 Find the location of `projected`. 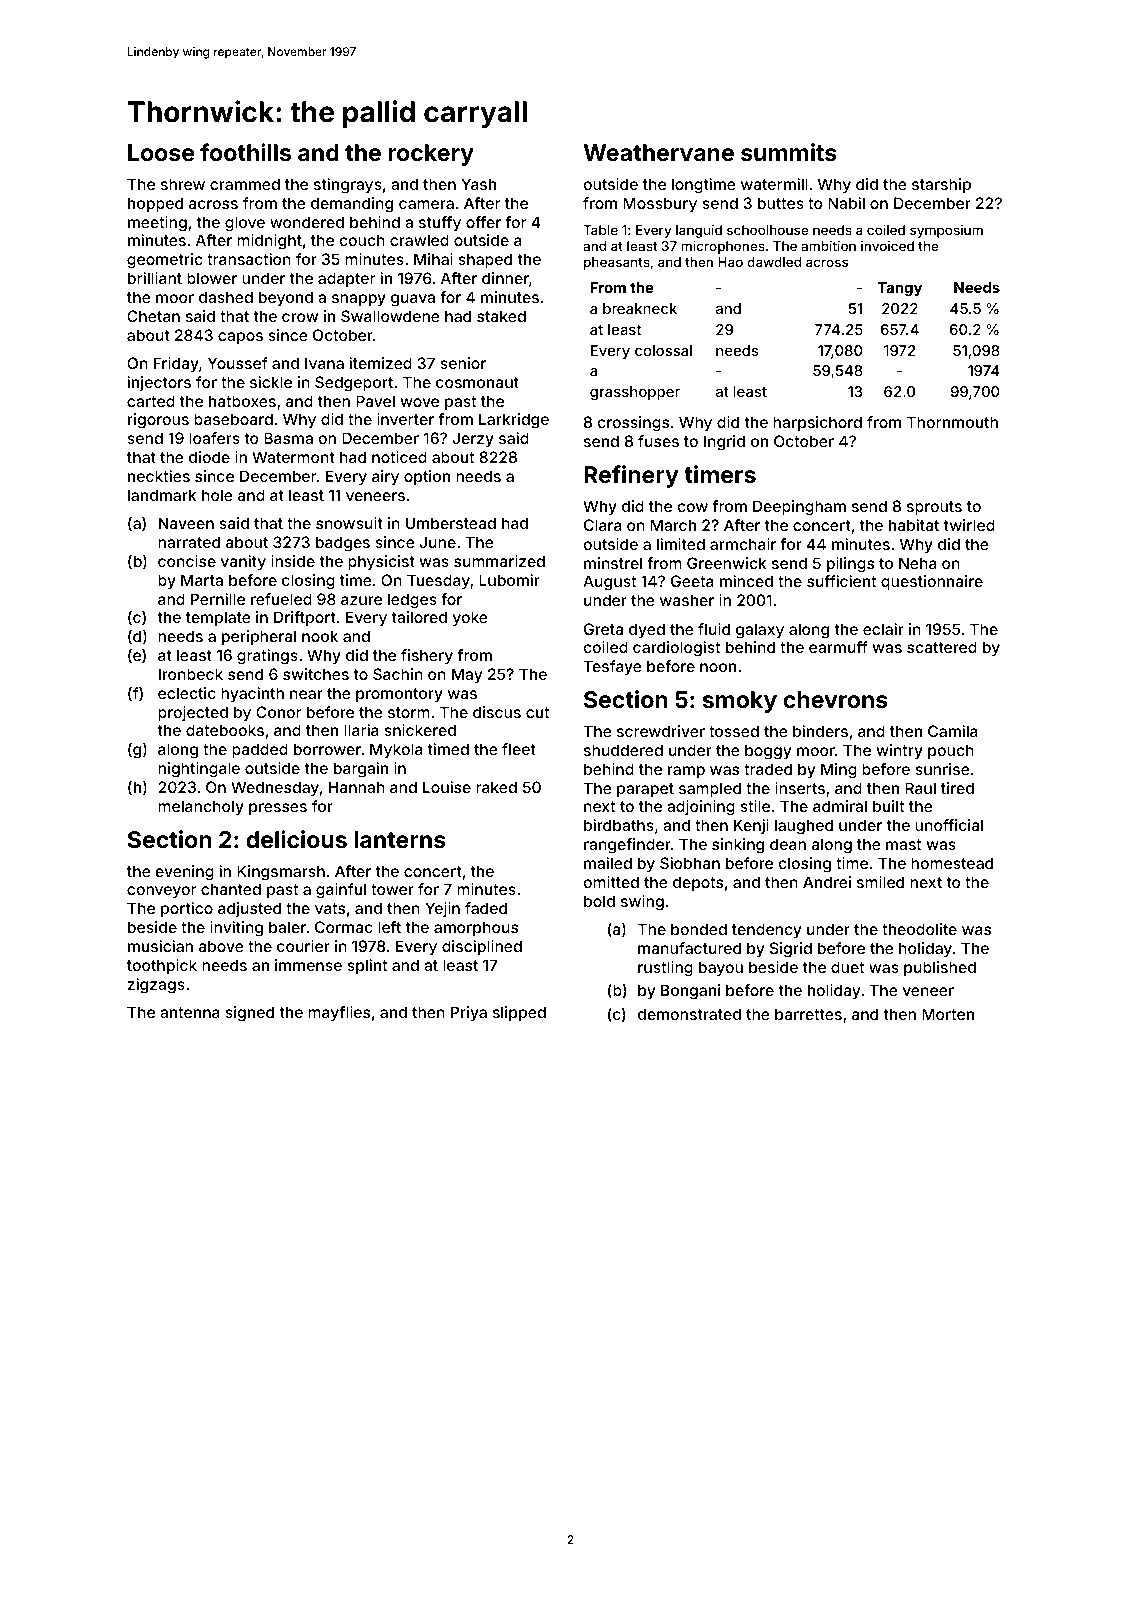

projected is located at coordinates (193, 713).
